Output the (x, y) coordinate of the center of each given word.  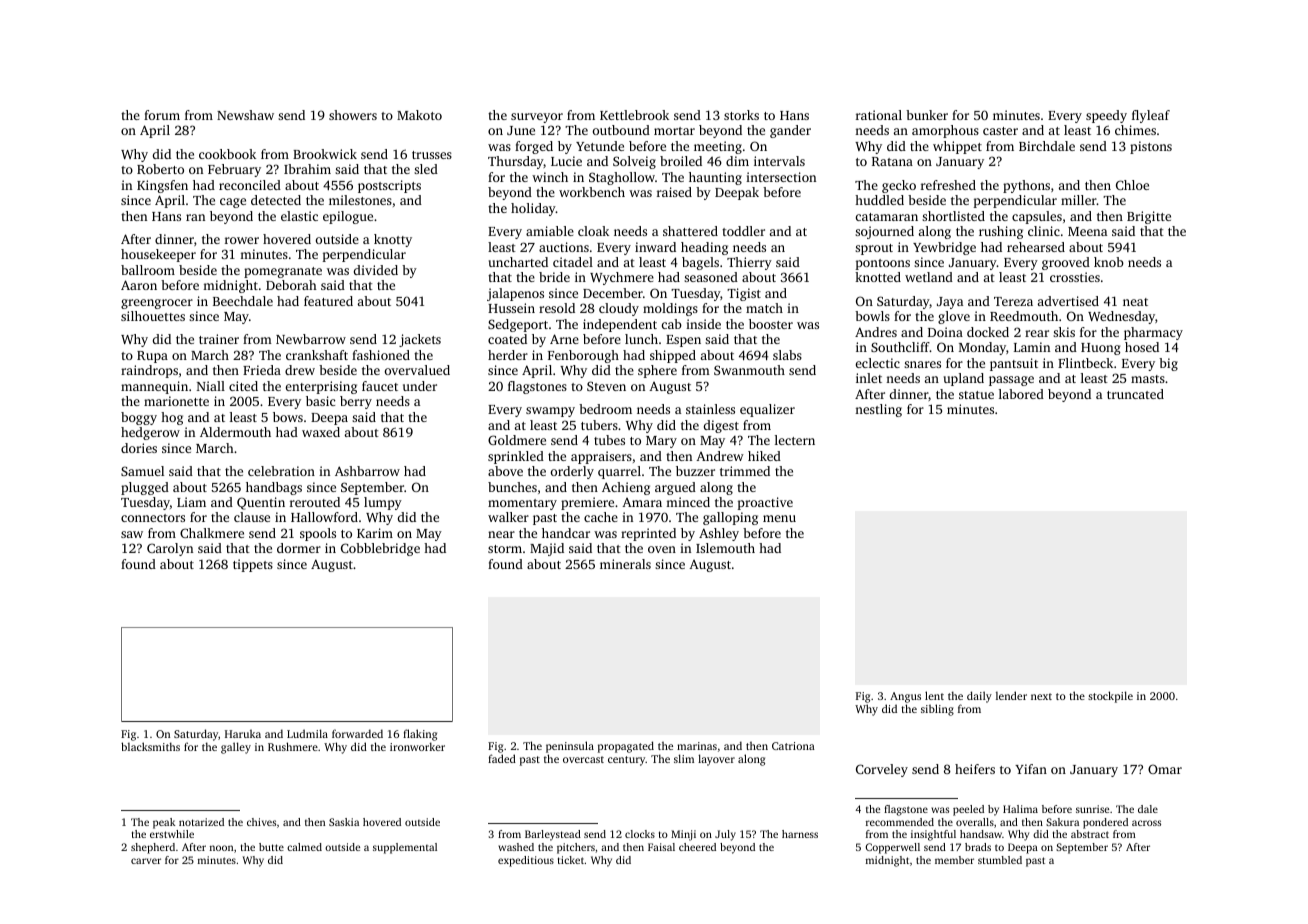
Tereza (1013, 301)
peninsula (570, 747)
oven (662, 549)
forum (162, 115)
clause (252, 517)
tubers (599, 425)
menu (779, 518)
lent (934, 695)
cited (243, 386)
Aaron (139, 285)
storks (741, 115)
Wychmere (622, 278)
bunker (927, 115)
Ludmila (307, 733)
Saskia (344, 822)
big (1168, 364)
